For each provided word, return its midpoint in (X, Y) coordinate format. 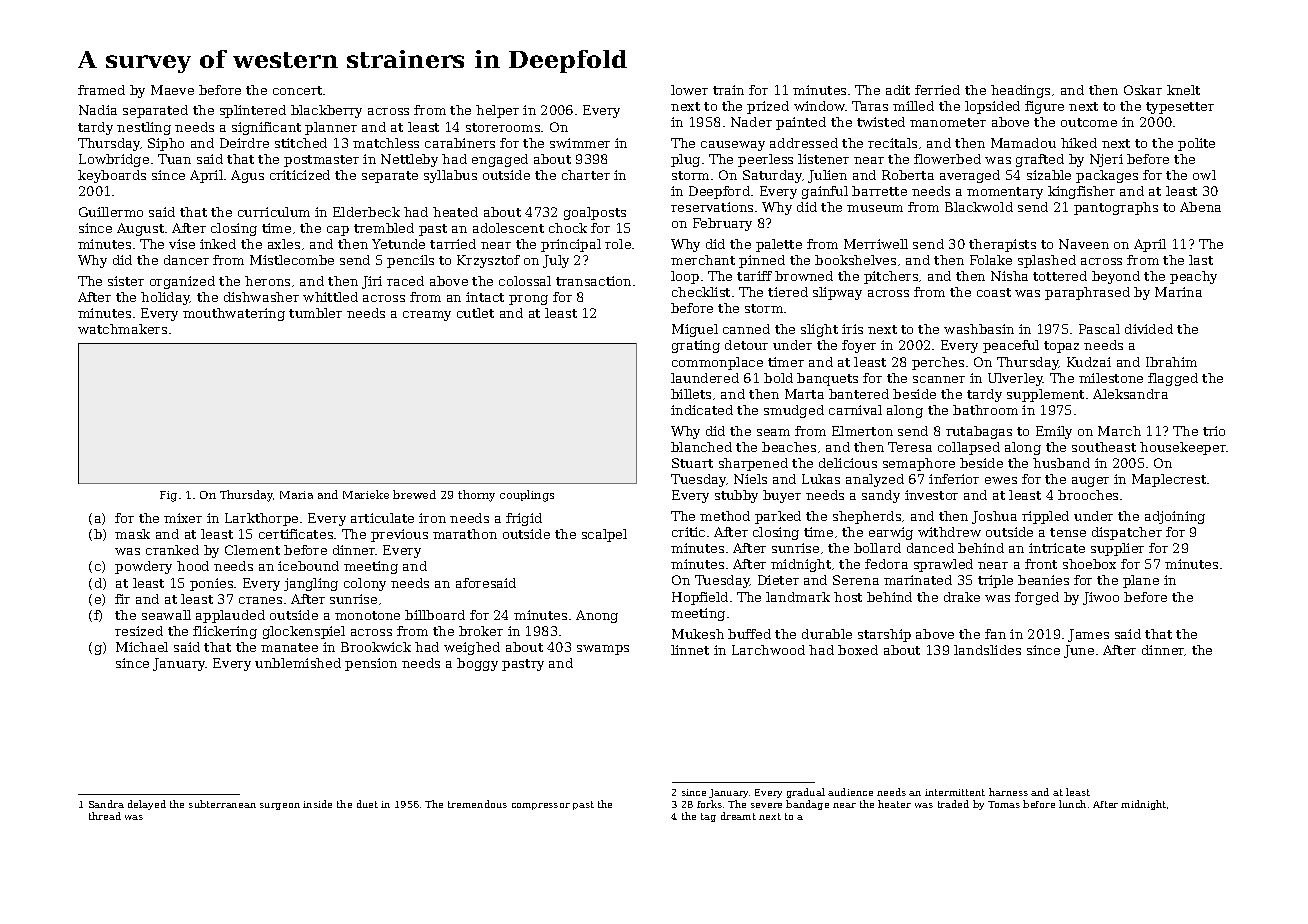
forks (709, 804)
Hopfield (700, 598)
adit (898, 90)
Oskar (1143, 90)
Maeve (172, 90)
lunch (1072, 804)
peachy (1193, 277)
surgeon (280, 806)
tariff (754, 276)
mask (132, 534)
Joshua (994, 517)
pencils (410, 261)
